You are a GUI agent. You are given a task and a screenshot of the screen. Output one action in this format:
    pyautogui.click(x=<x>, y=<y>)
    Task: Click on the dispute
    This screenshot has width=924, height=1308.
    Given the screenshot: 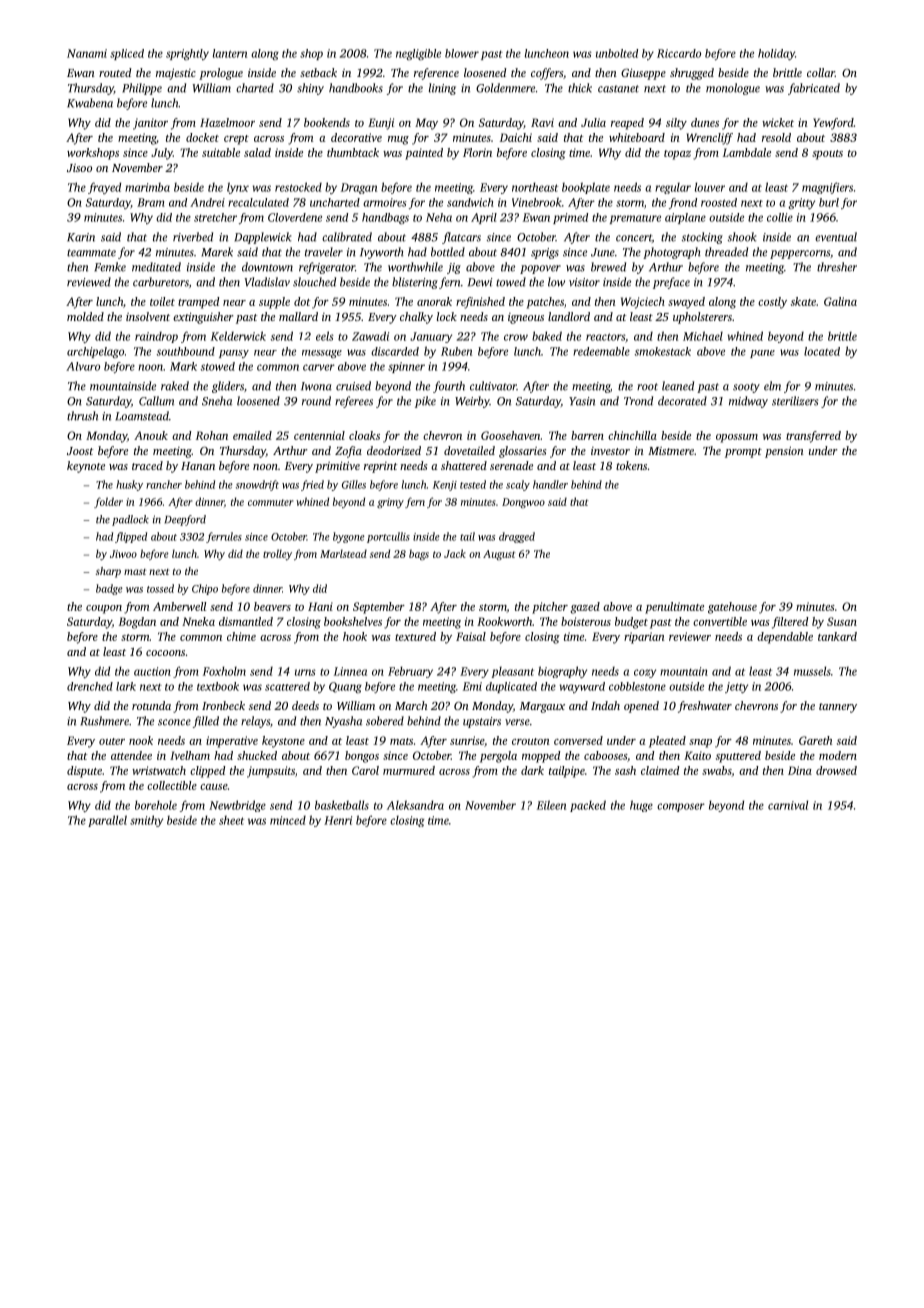 What is the action you would take?
    pyautogui.click(x=84, y=772)
